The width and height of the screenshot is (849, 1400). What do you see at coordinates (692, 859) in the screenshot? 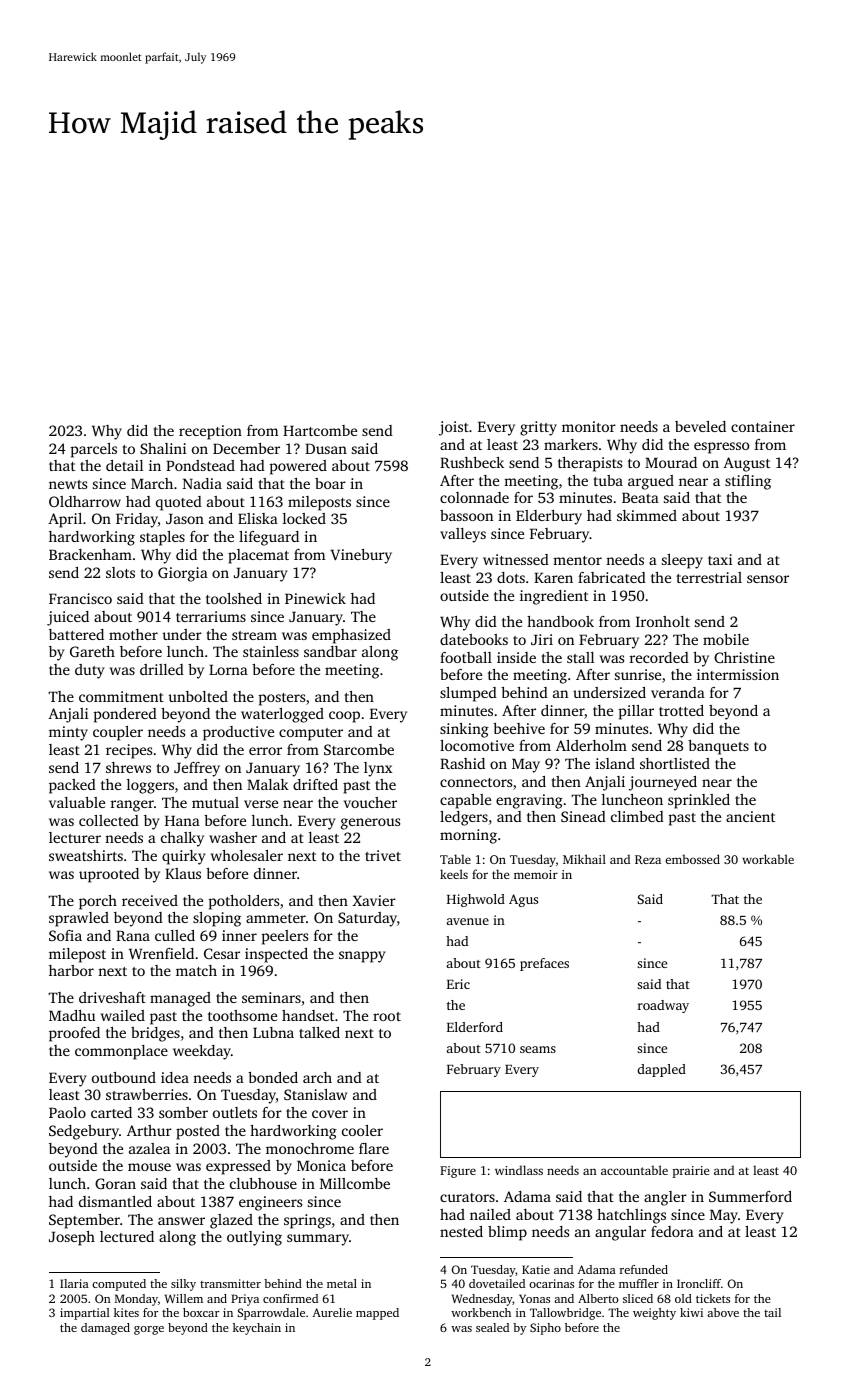
I see `embossed` at bounding box center [692, 859].
